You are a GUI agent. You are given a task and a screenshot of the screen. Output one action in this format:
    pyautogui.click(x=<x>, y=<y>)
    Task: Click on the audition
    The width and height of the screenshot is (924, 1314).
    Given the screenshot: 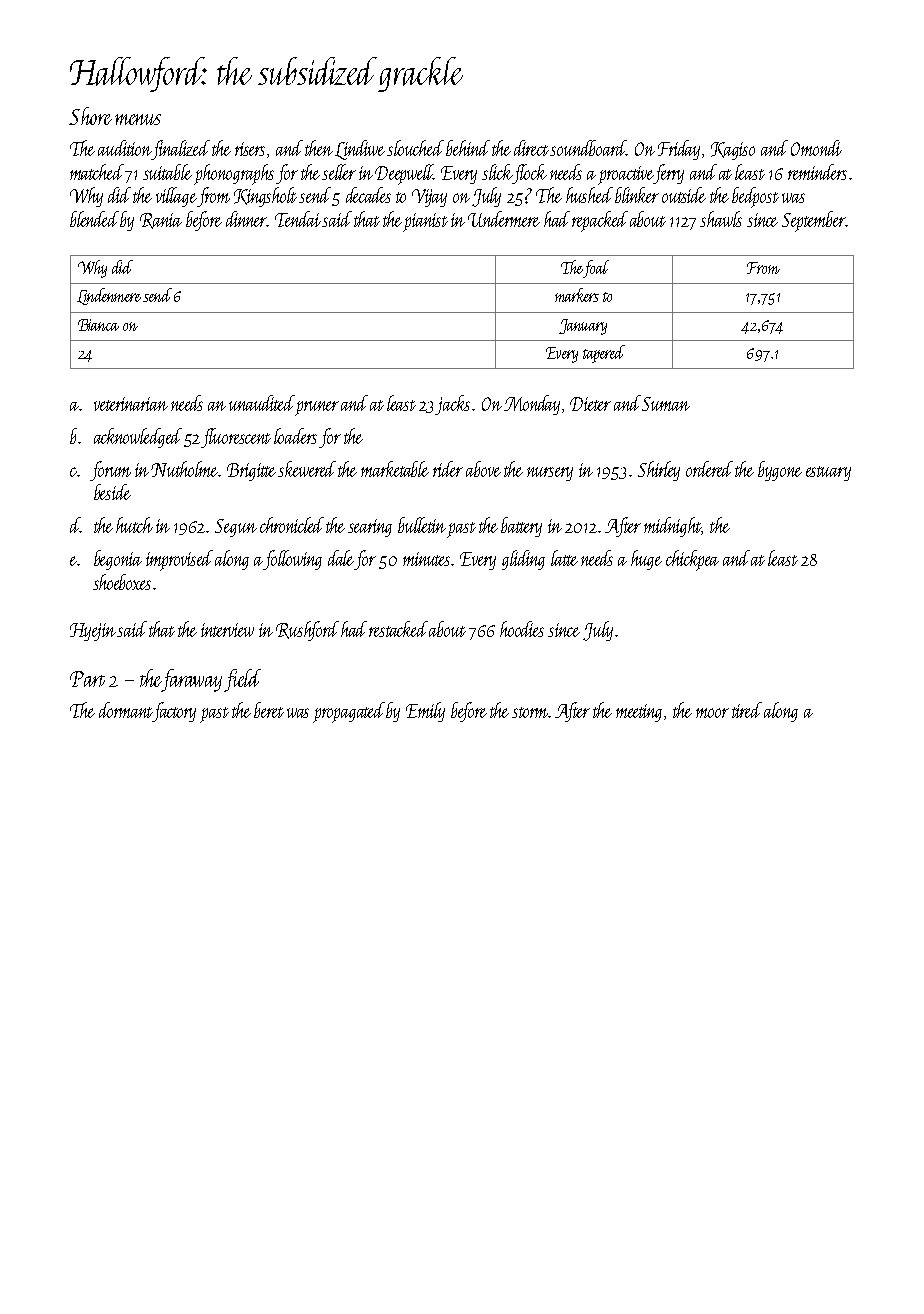 What is the action you would take?
    pyautogui.click(x=125, y=148)
